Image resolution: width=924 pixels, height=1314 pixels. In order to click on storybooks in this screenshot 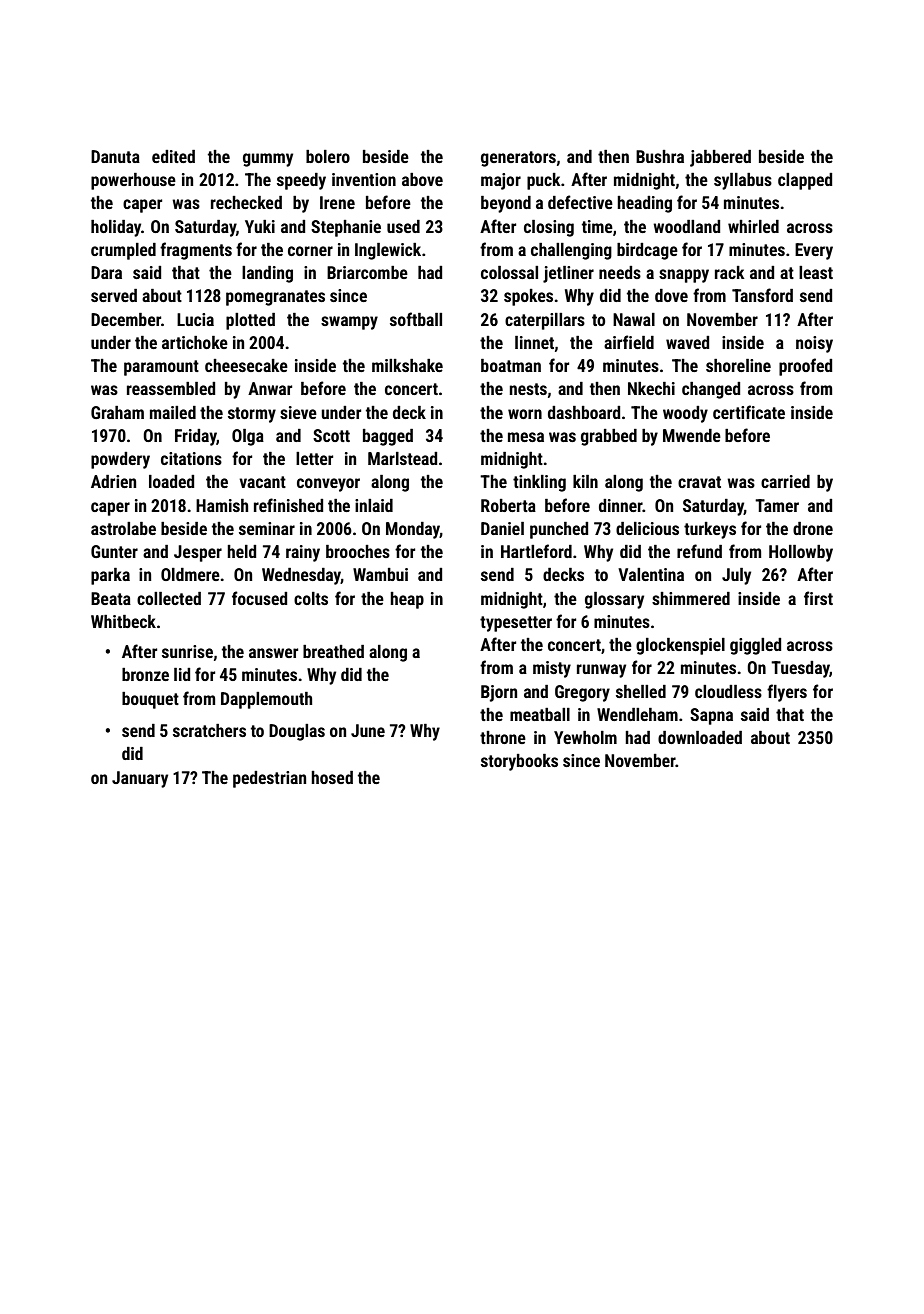, I will do `click(519, 762)`.
